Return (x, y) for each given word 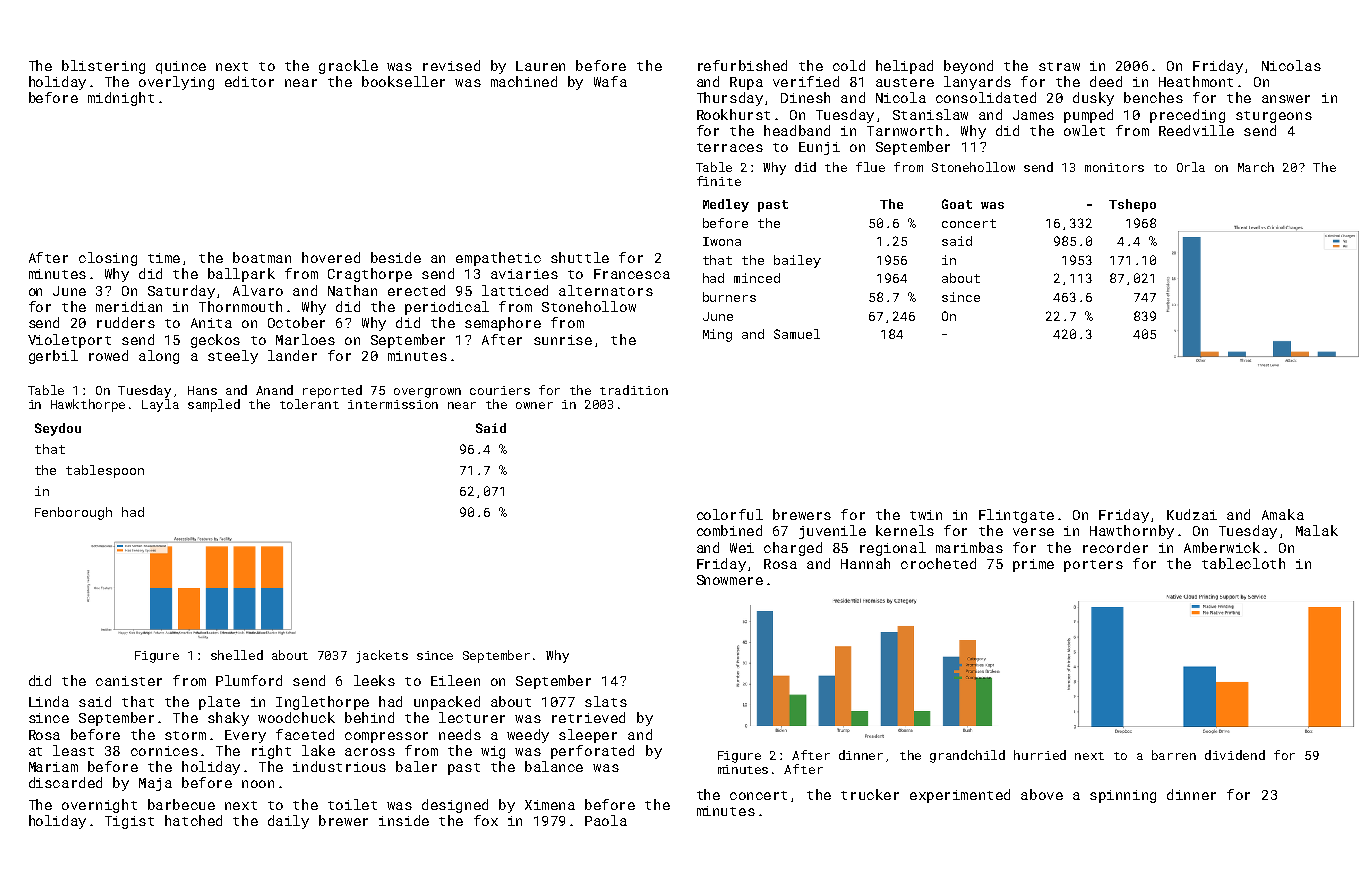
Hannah (865, 563)
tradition (634, 390)
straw (1059, 66)
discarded (65, 782)
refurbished (742, 65)
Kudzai (1192, 514)
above (1042, 794)
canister (129, 681)
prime (1033, 565)
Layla (160, 405)
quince (181, 67)
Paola (606, 820)
